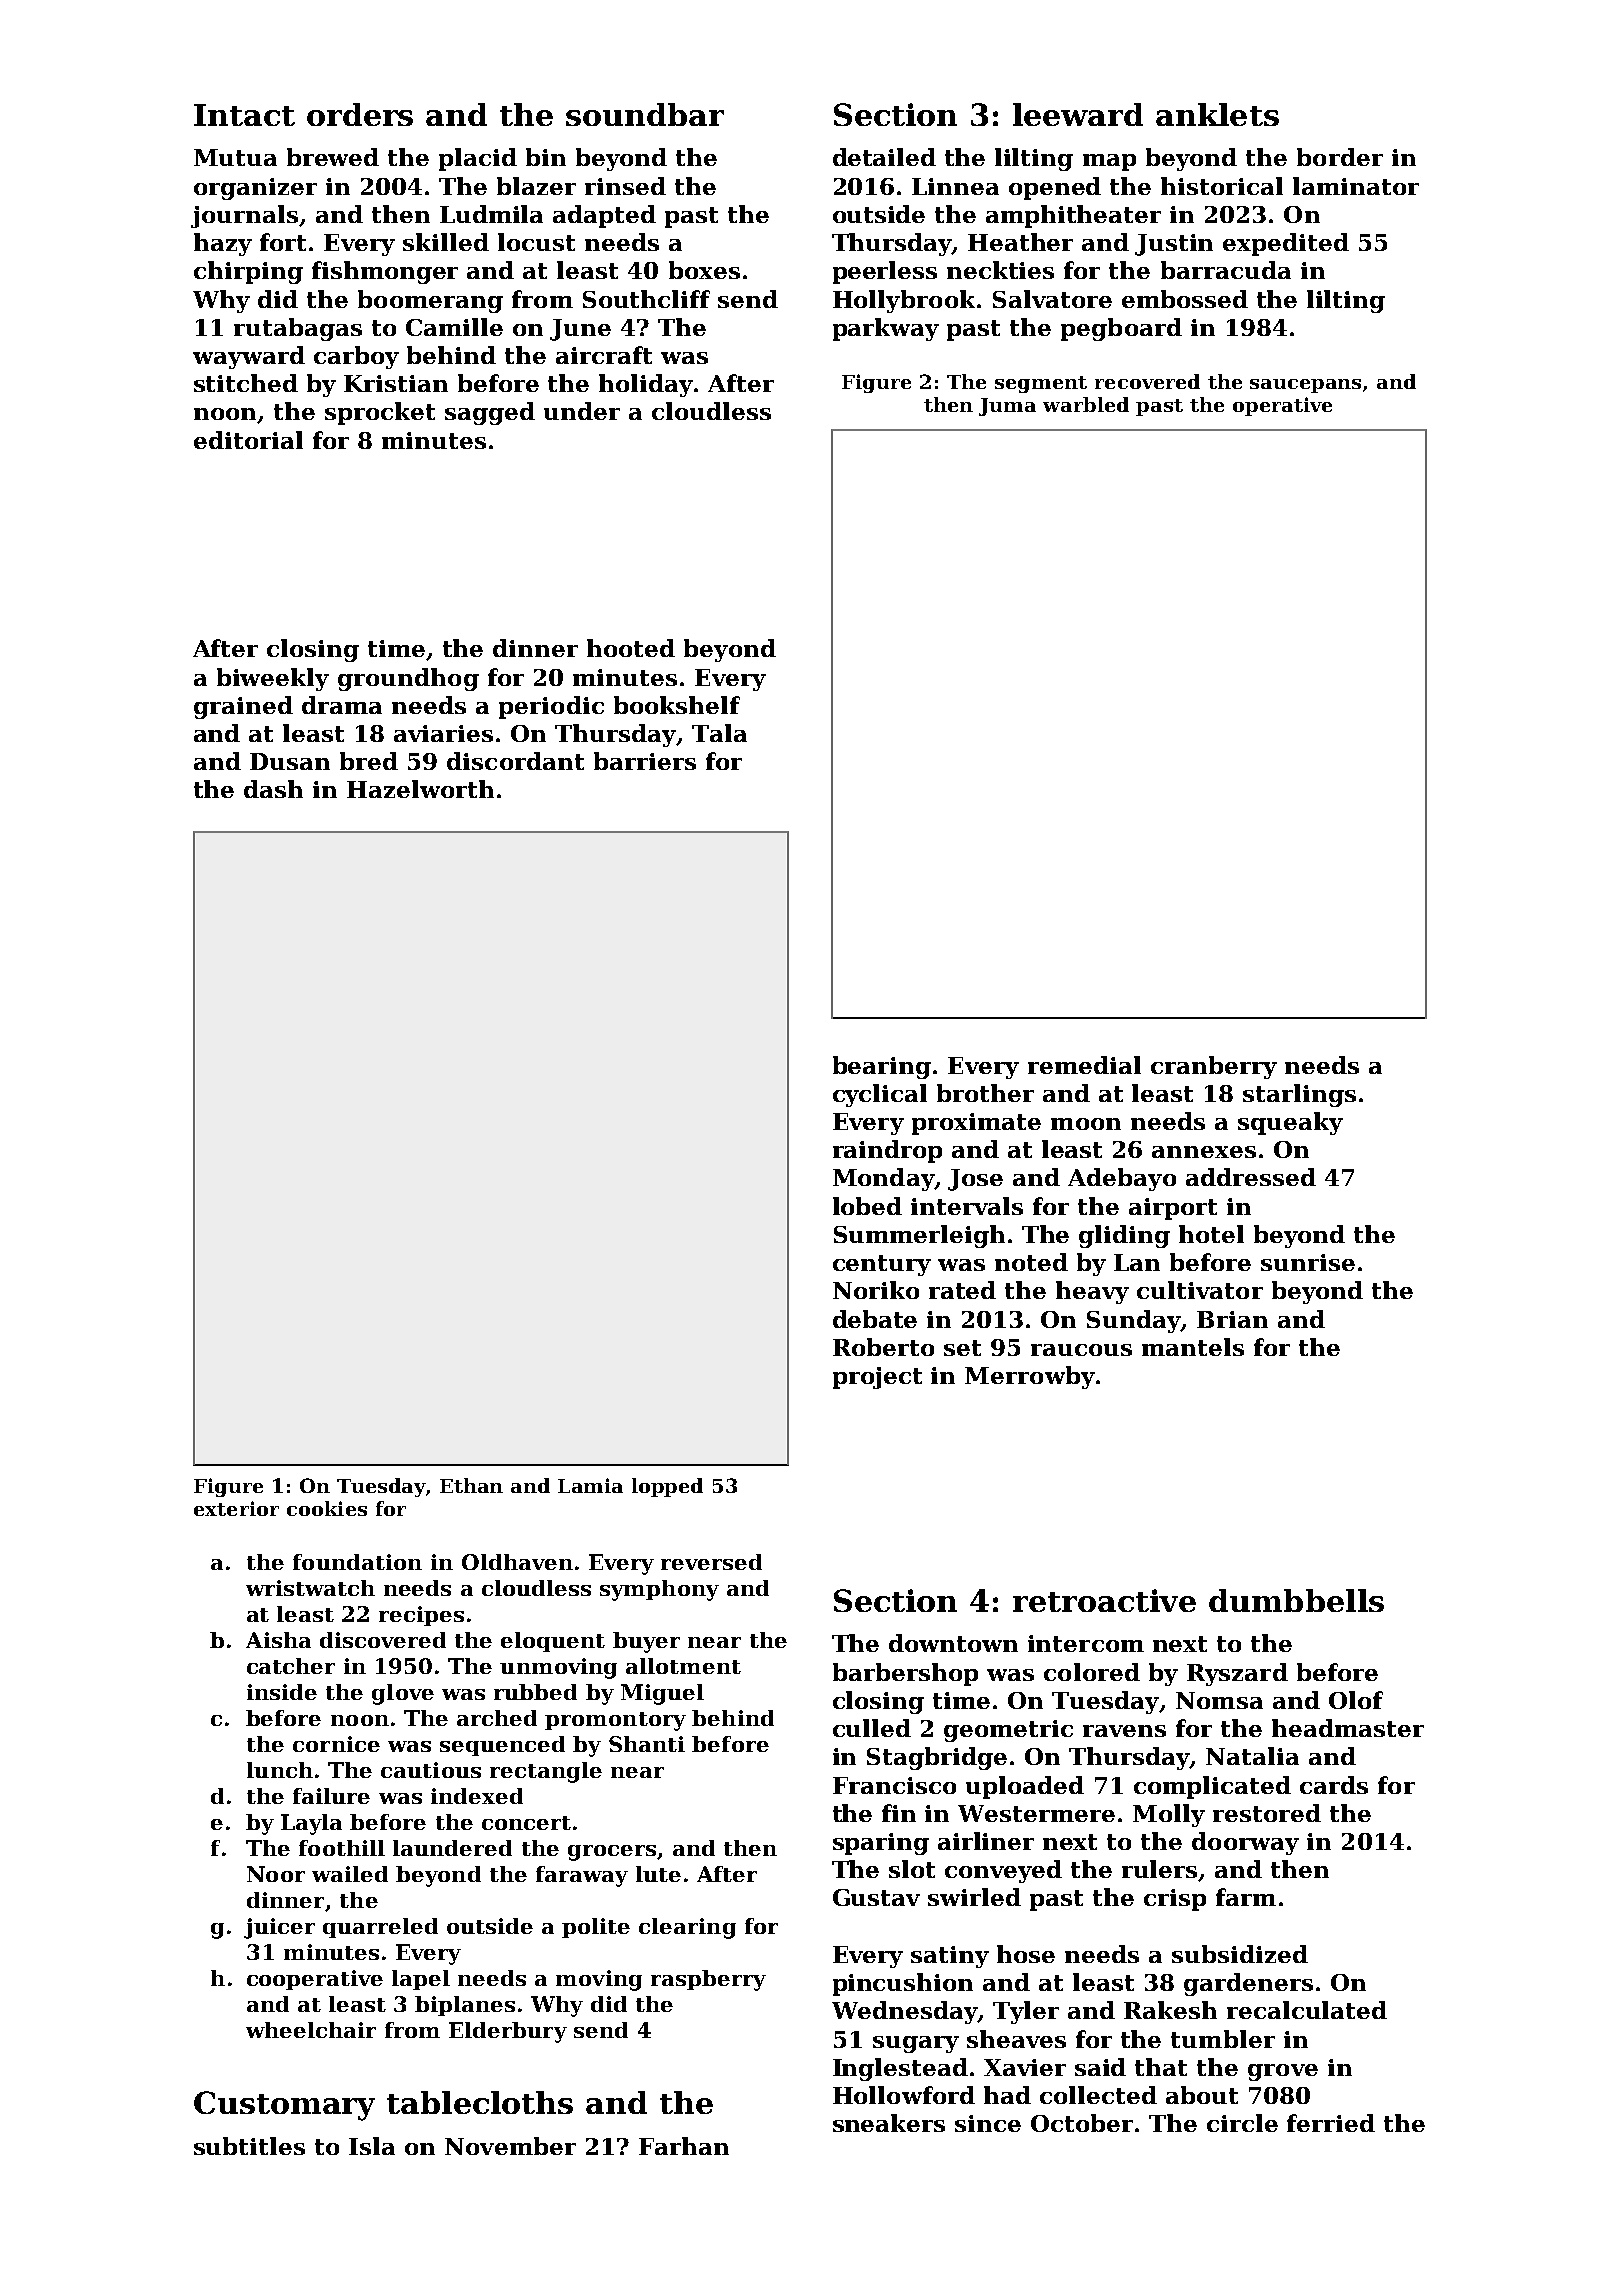 Image resolution: width=1620 pixels, height=2292 pixels. I want to click on Camille, so click(454, 327).
